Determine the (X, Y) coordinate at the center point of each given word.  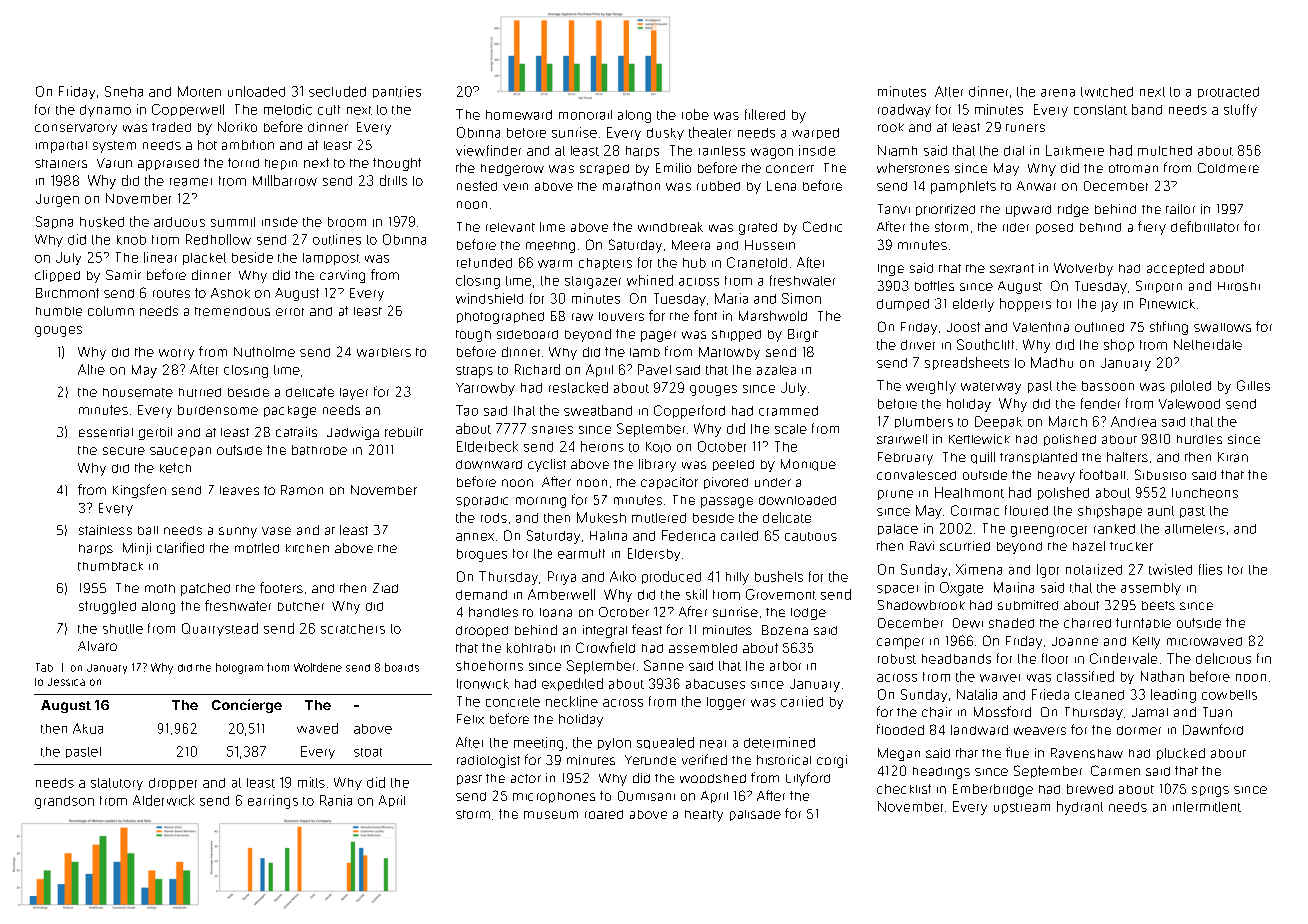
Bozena (785, 630)
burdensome (218, 410)
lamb (645, 352)
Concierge (247, 706)
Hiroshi (1239, 286)
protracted (1228, 92)
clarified (180, 547)
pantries (397, 92)
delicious (1223, 658)
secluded (337, 91)
